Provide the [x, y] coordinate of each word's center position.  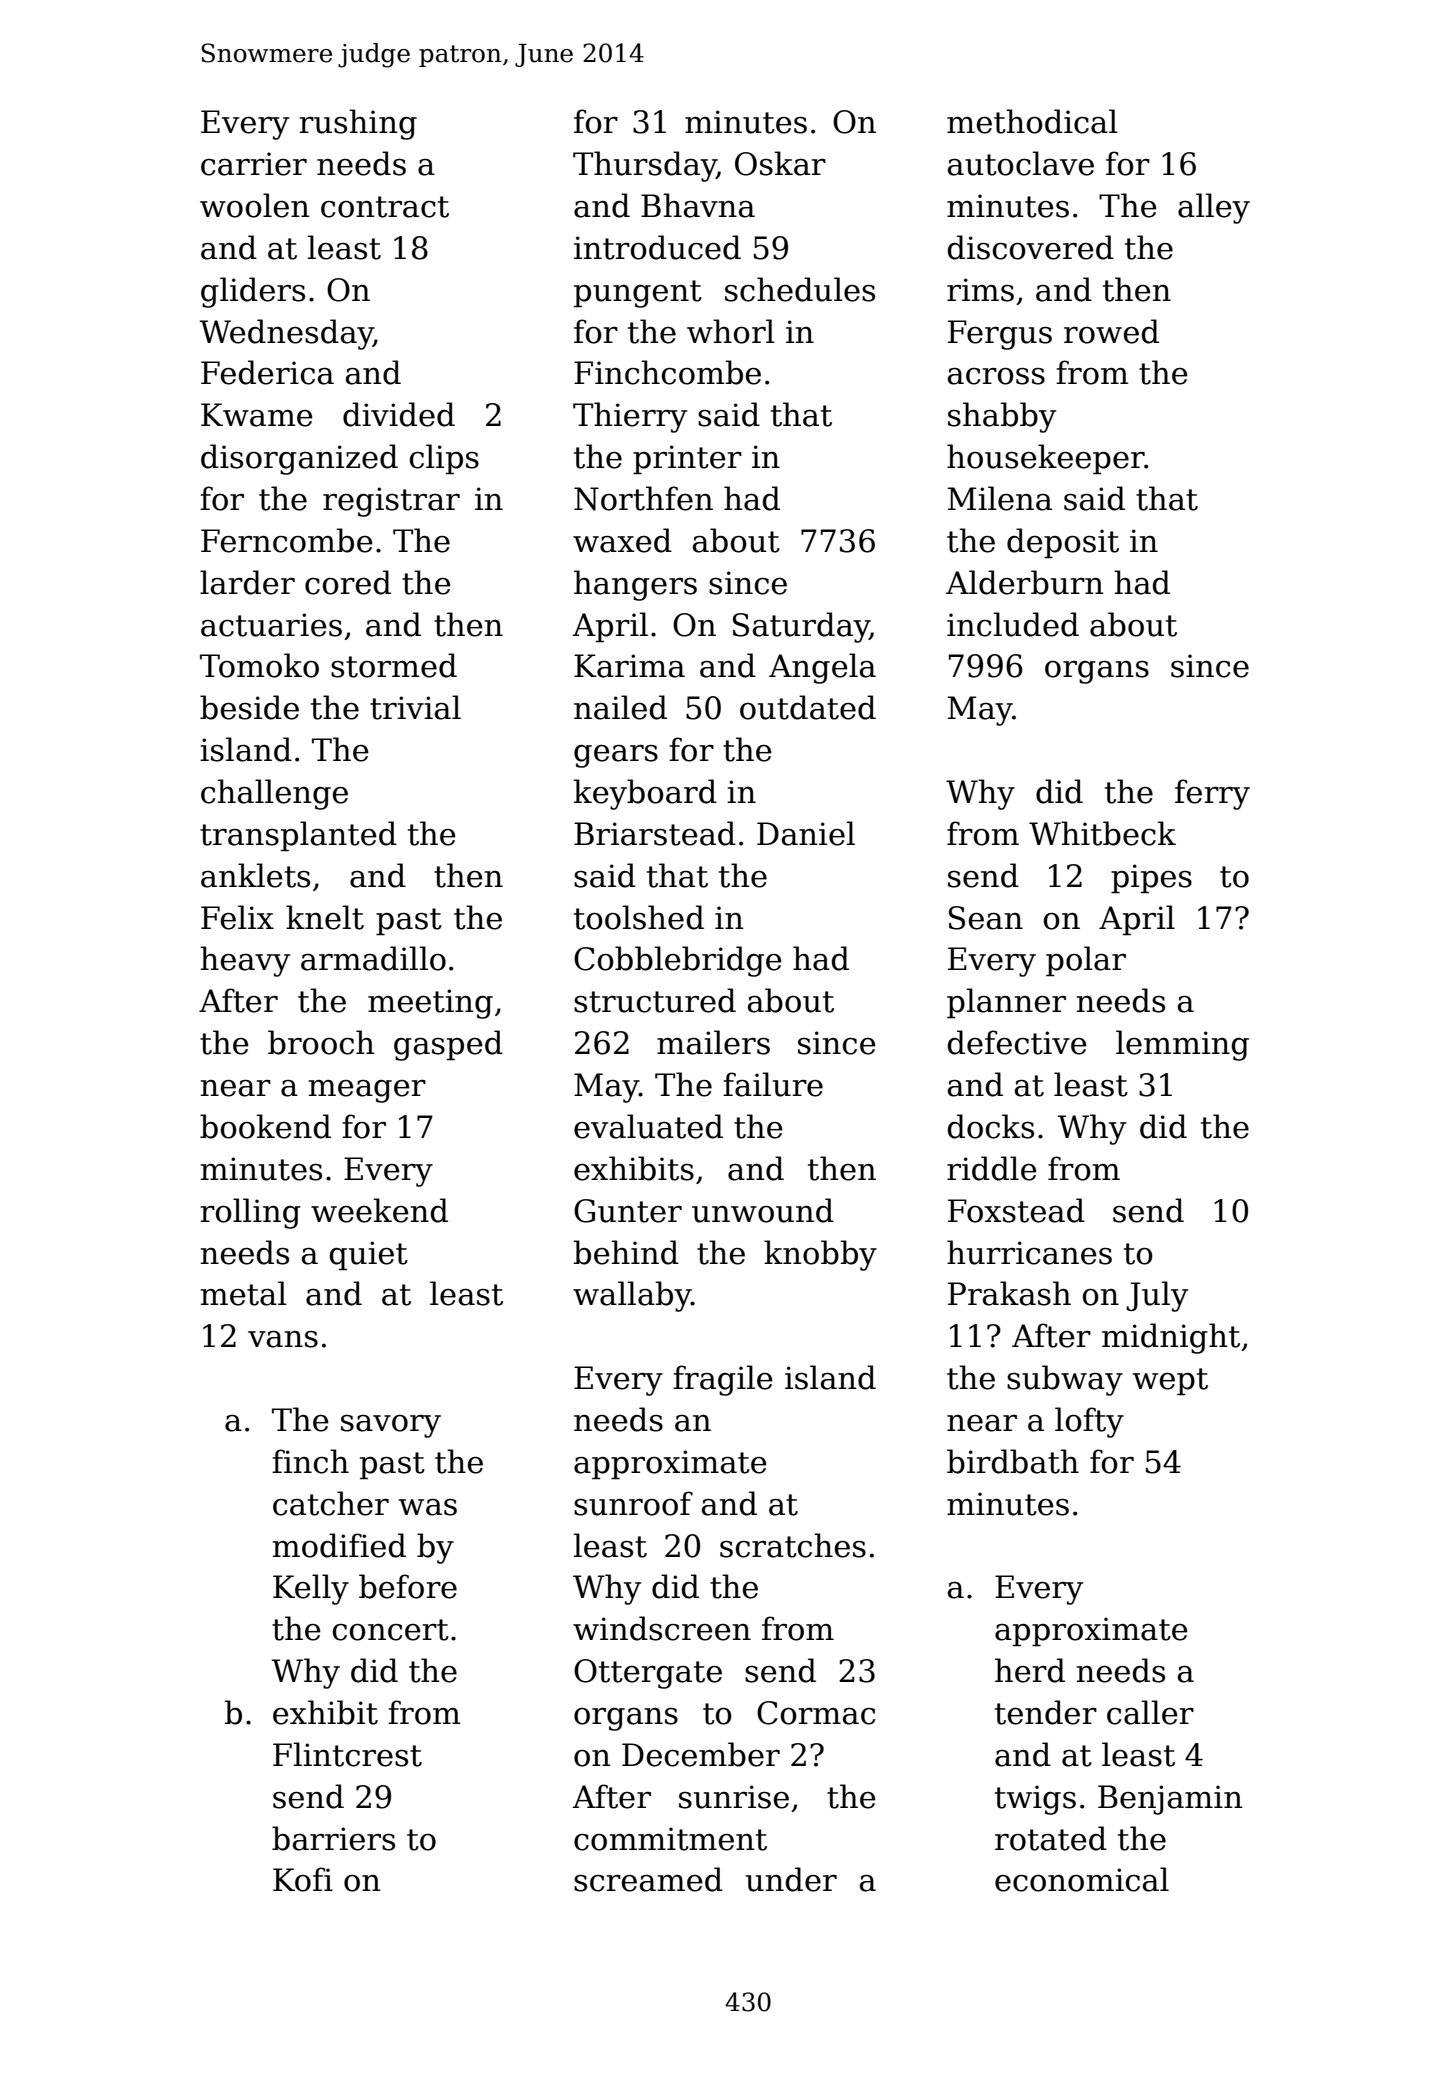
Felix [237, 917]
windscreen [662, 1628]
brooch [321, 1042]
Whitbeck [1102, 833]
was [428, 1507]
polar [1086, 961]
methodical [1032, 121]
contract [385, 207]
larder [247, 582]
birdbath [1013, 1461]
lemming [1182, 1045]
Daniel [806, 833]
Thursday [645, 166]
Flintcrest [347, 1754]
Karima [629, 666]
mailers [713, 1042]
